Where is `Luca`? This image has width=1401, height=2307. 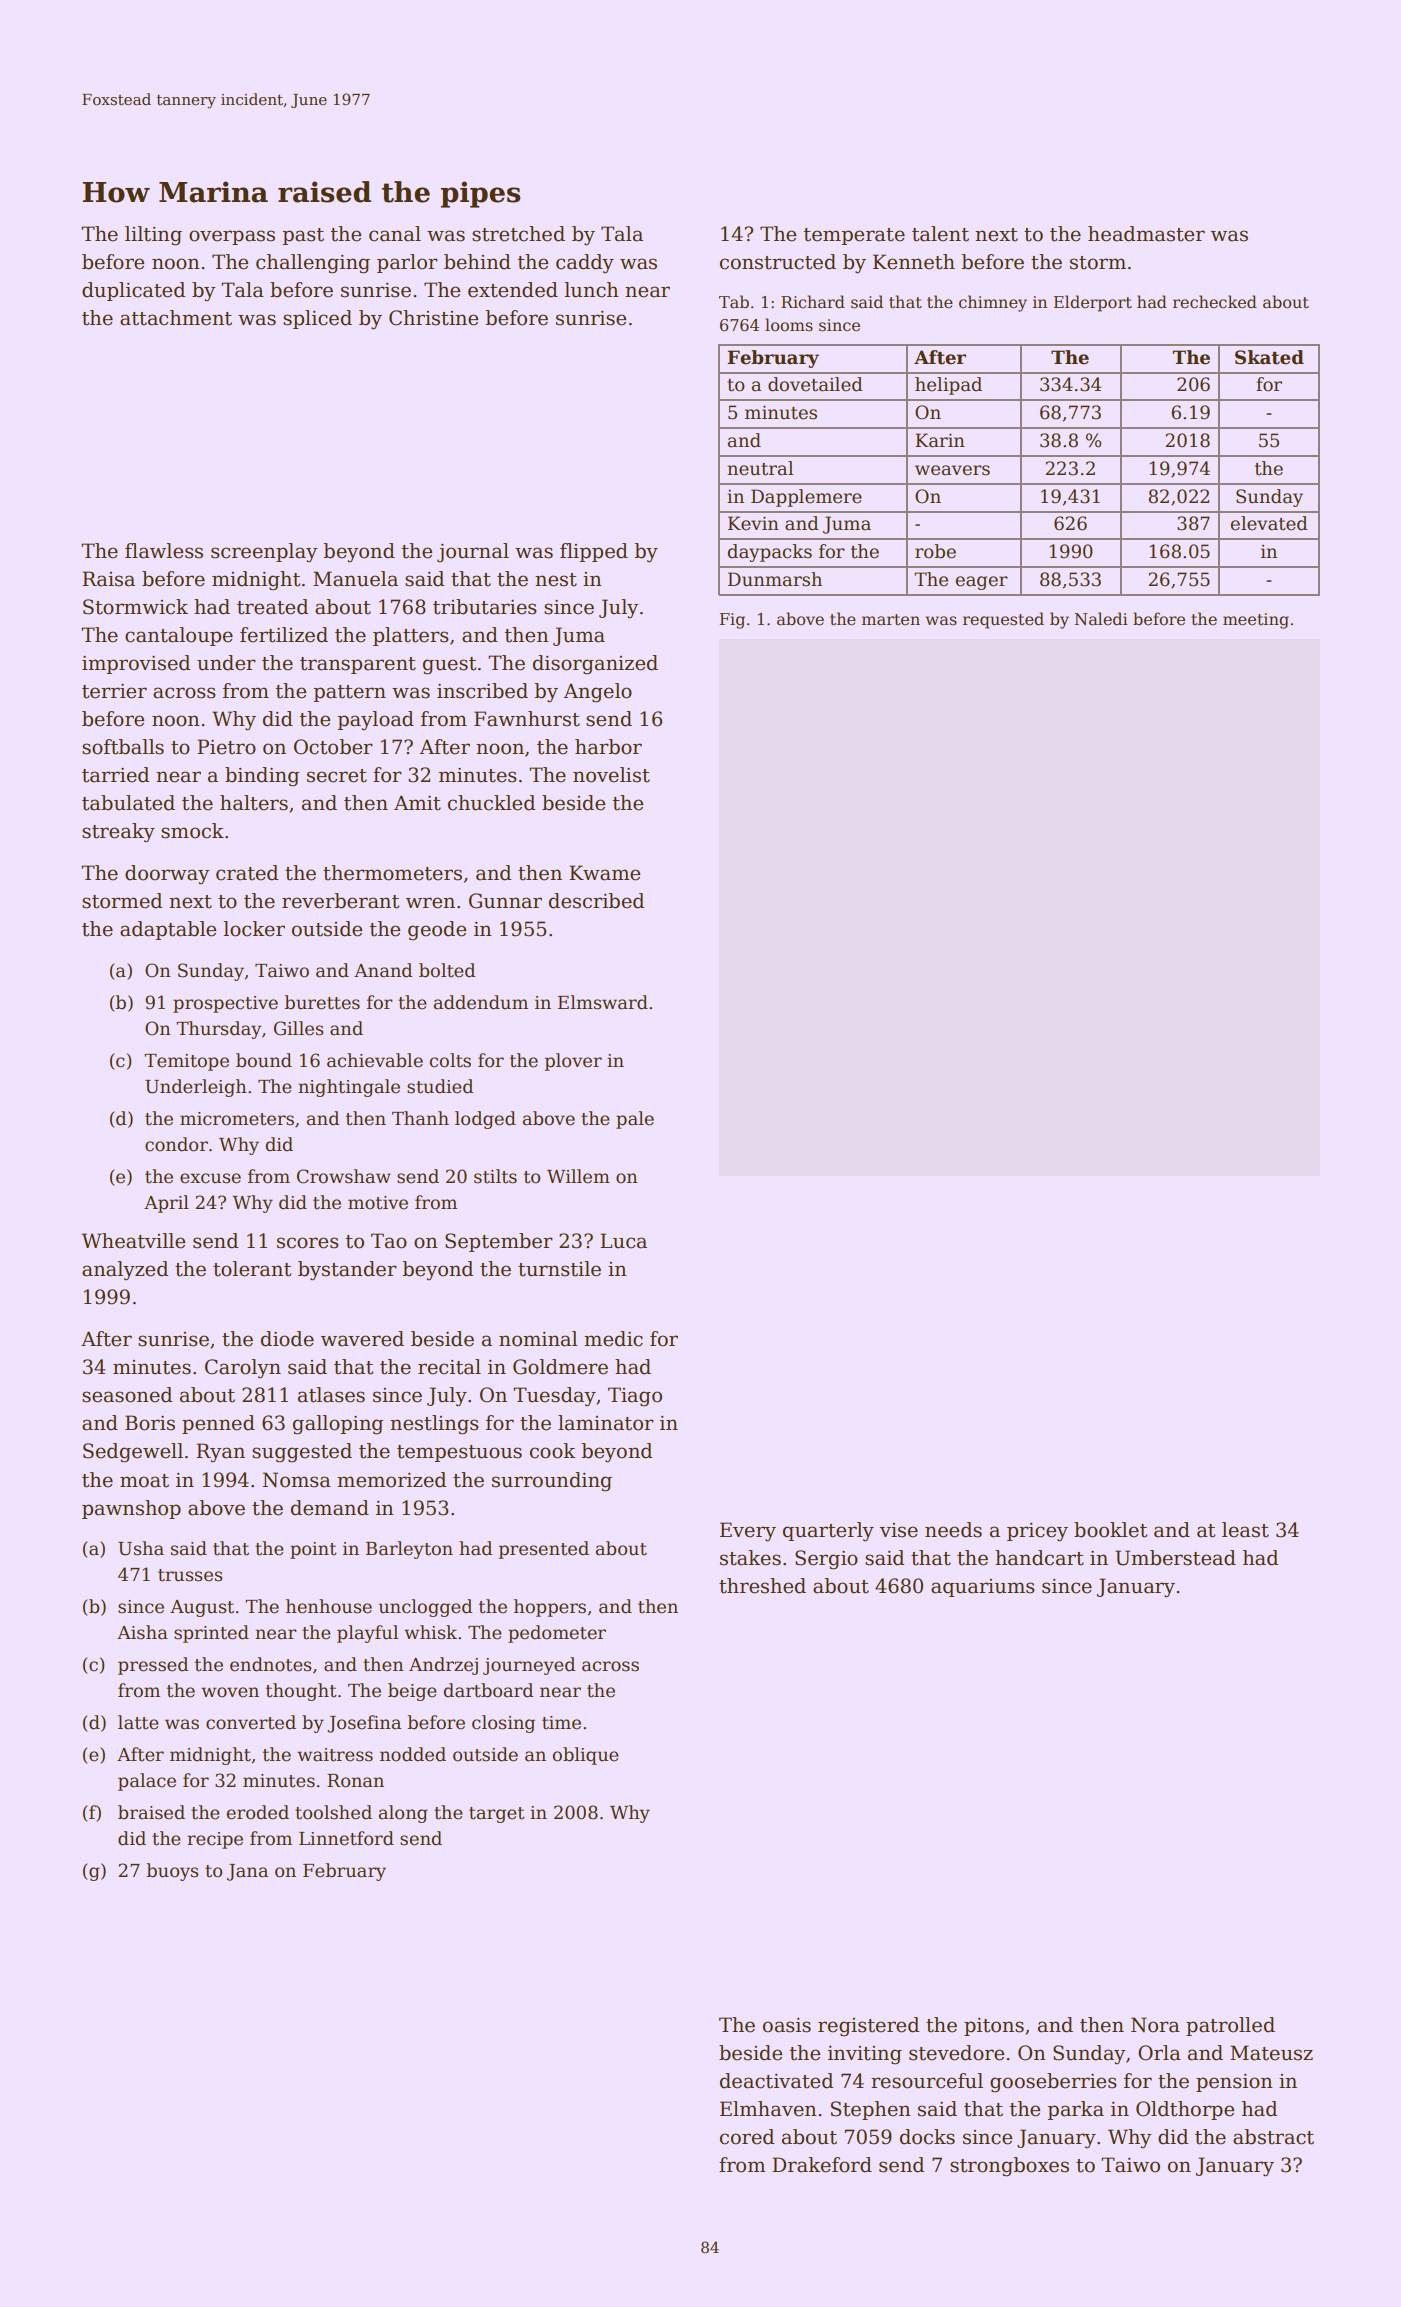 Luca is located at coordinates (623, 1241).
